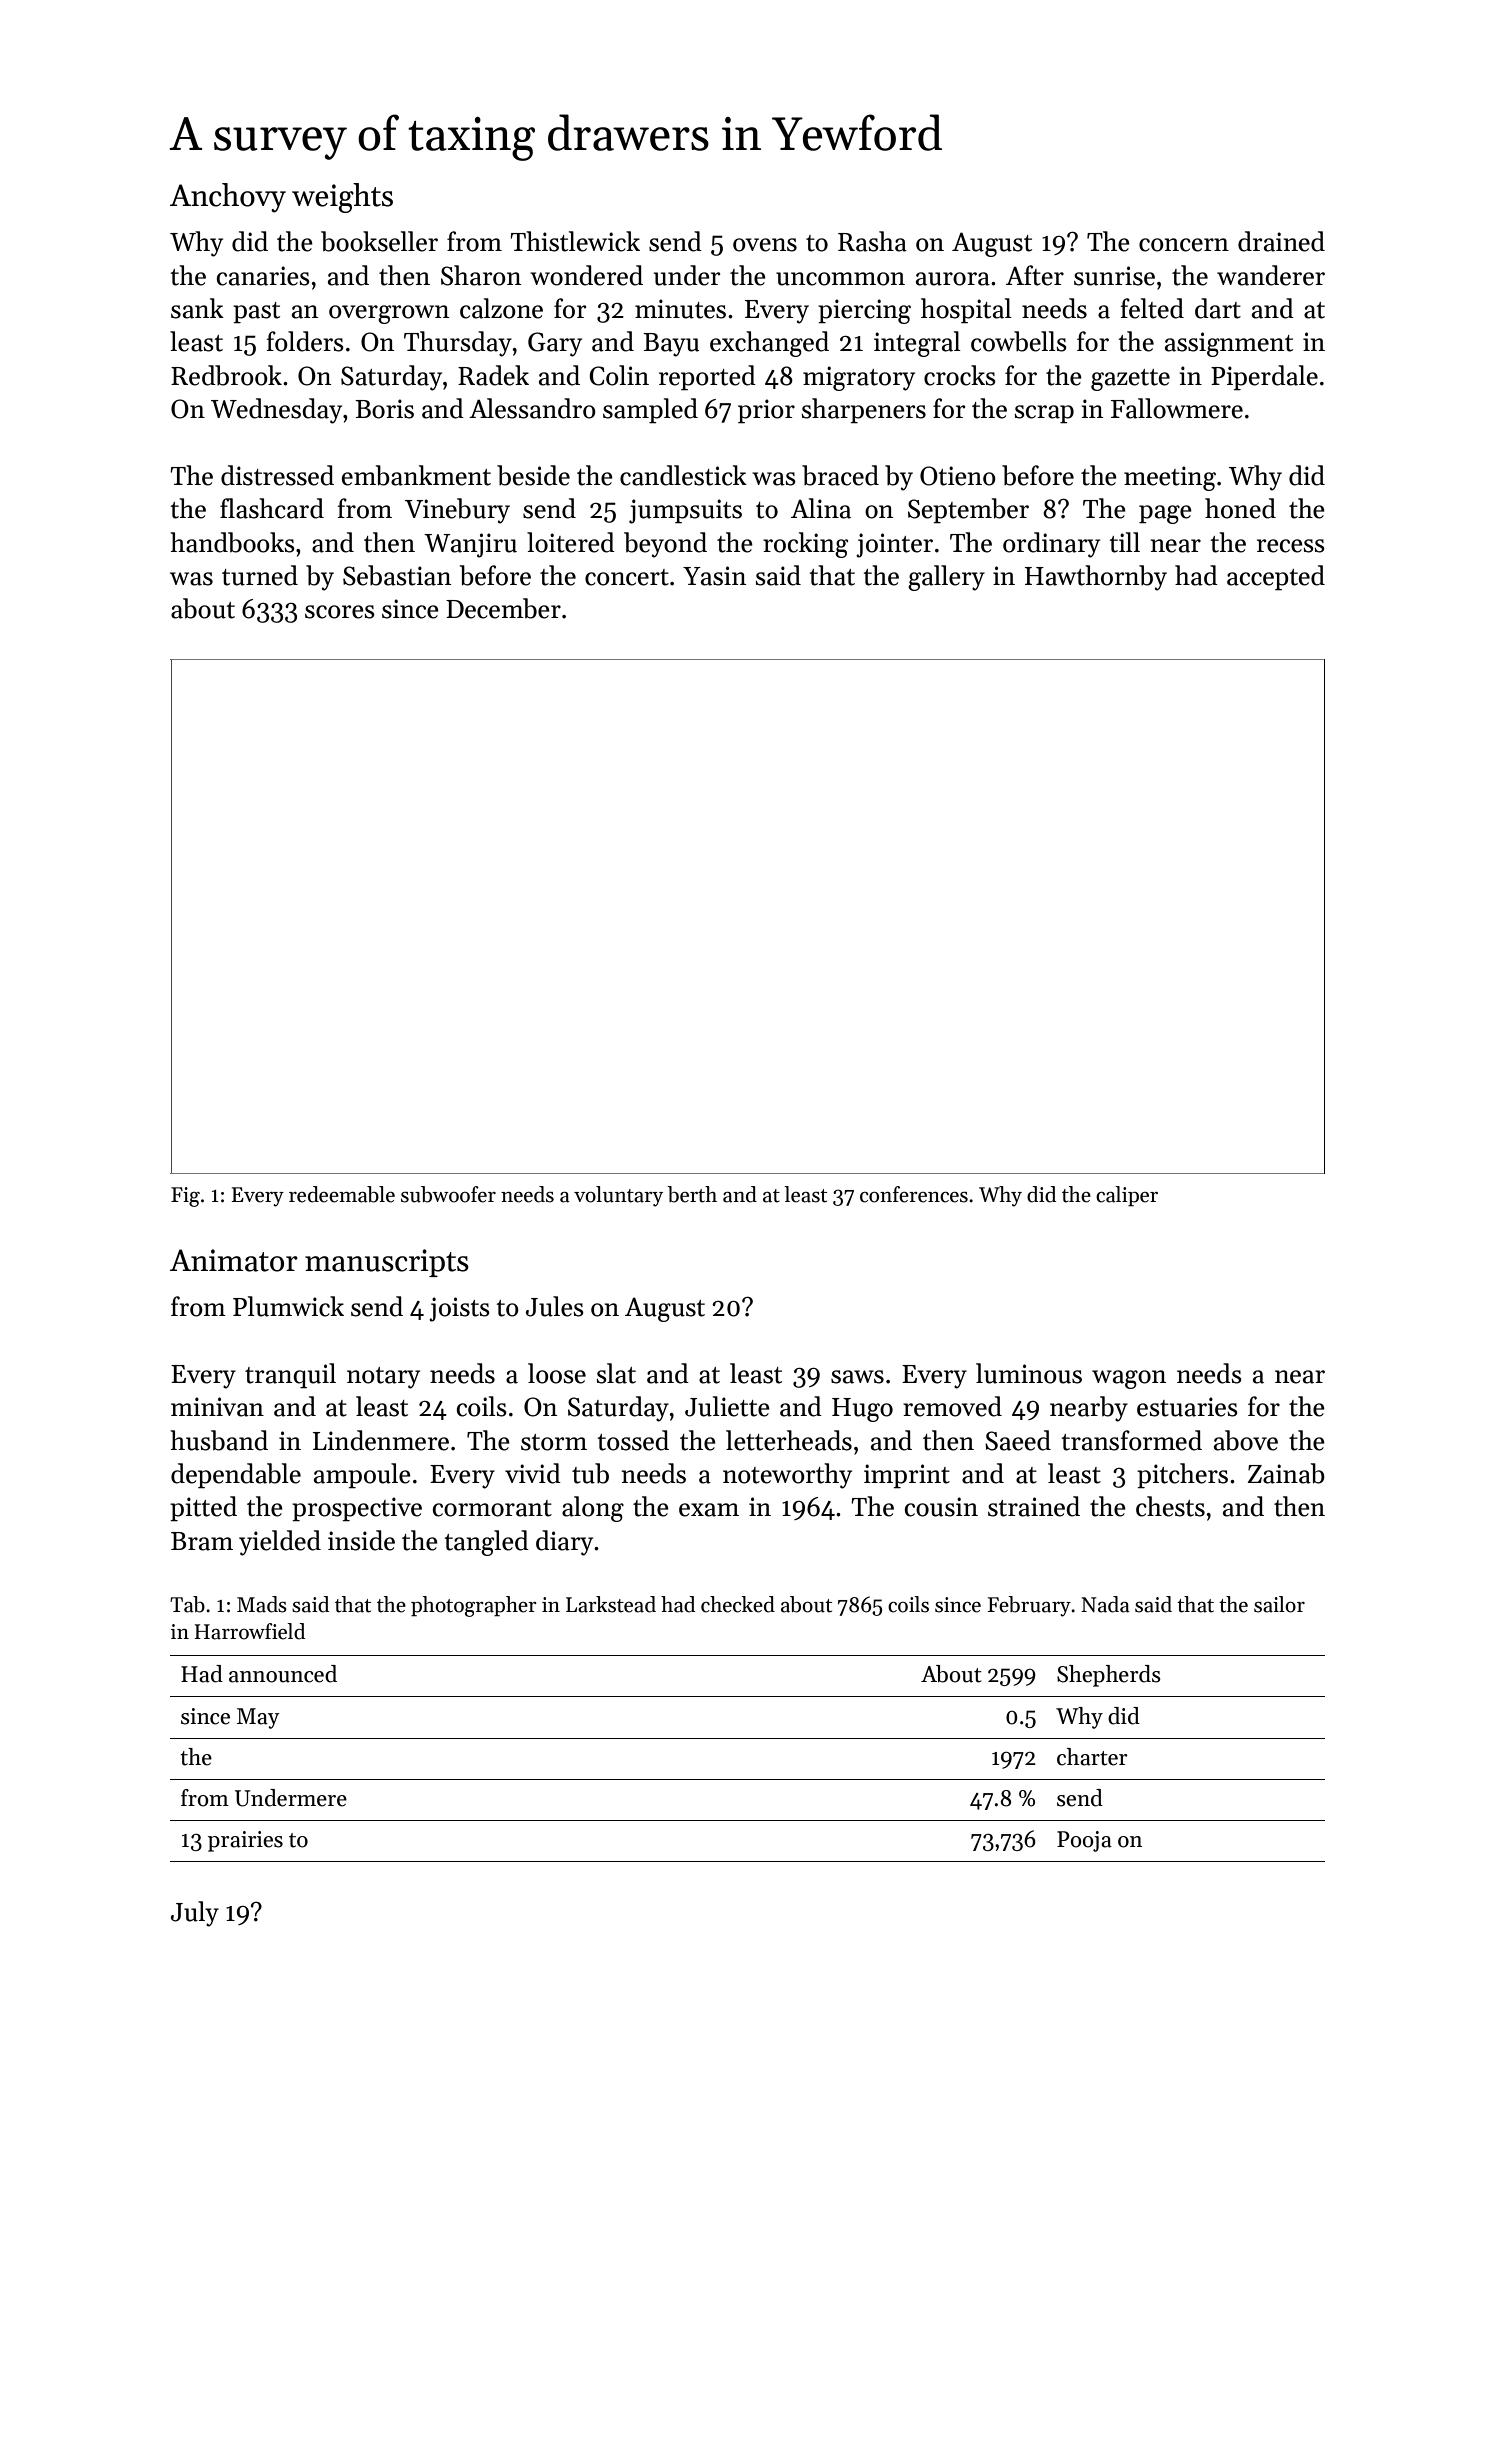 This document has height=2464, width=1496. What do you see at coordinates (1127, 1196) in the document?
I see `caliper` at bounding box center [1127, 1196].
